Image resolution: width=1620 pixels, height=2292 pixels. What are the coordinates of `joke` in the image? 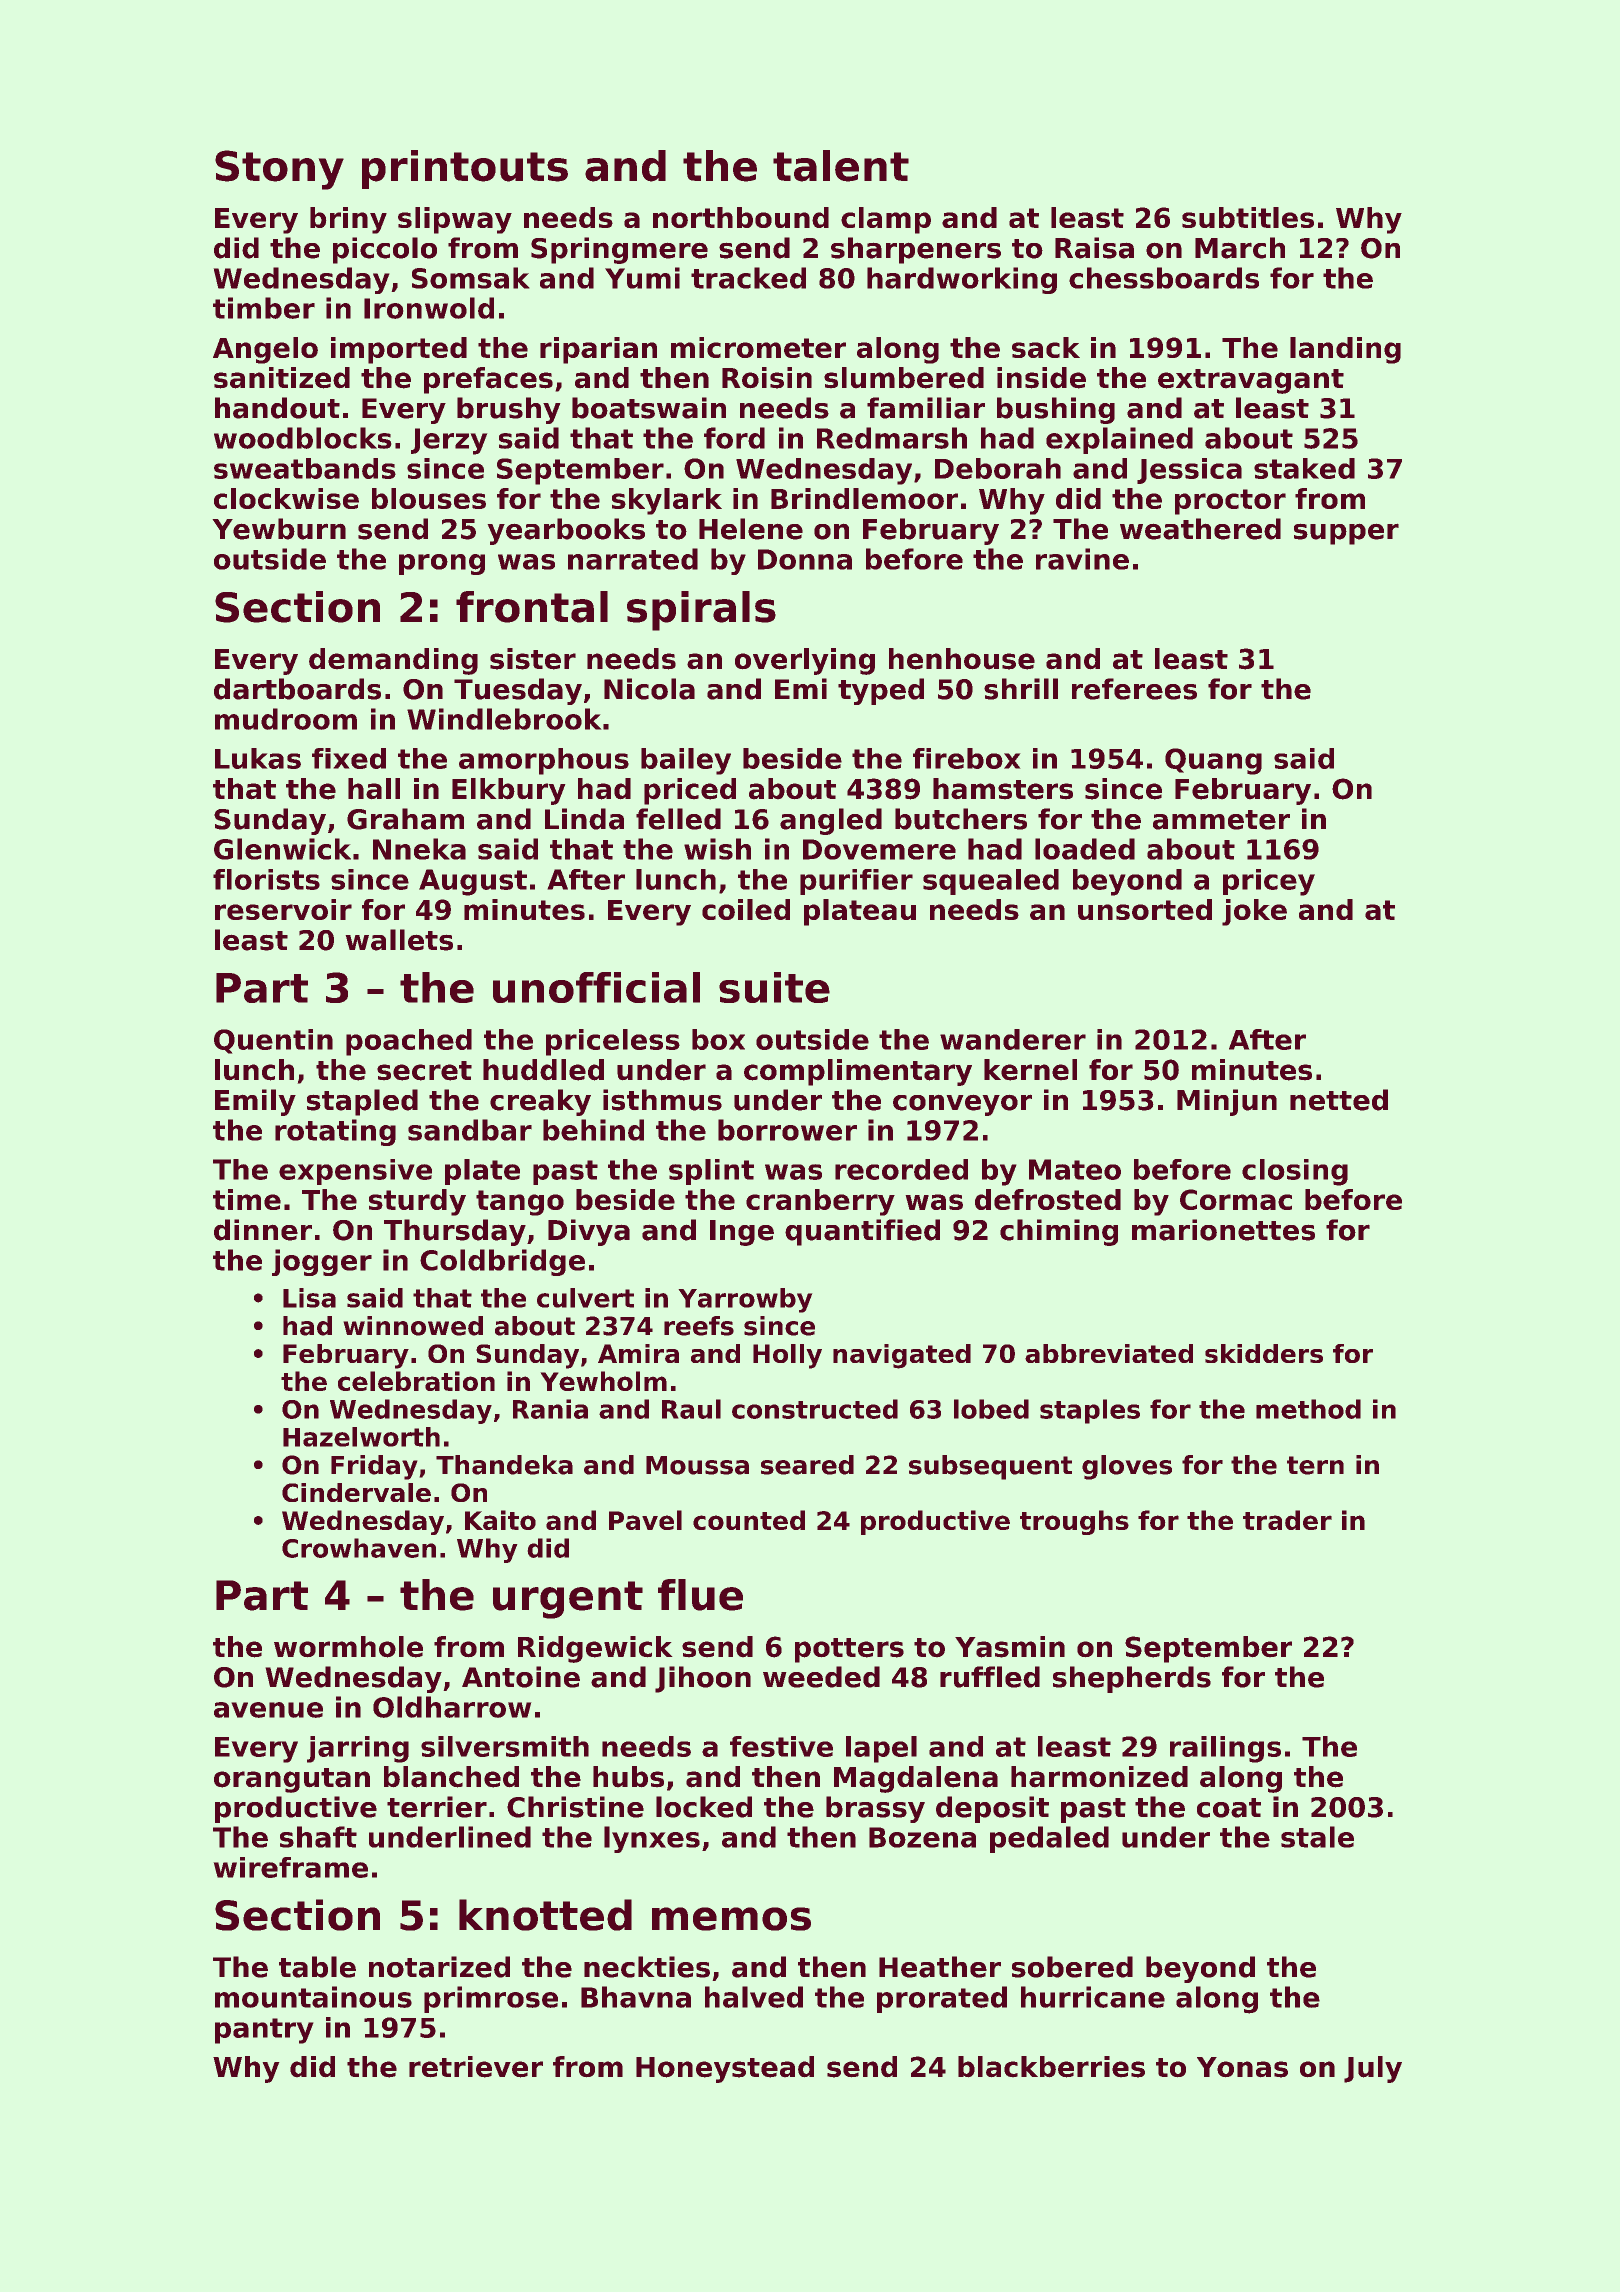 It's located at (1254, 912).
